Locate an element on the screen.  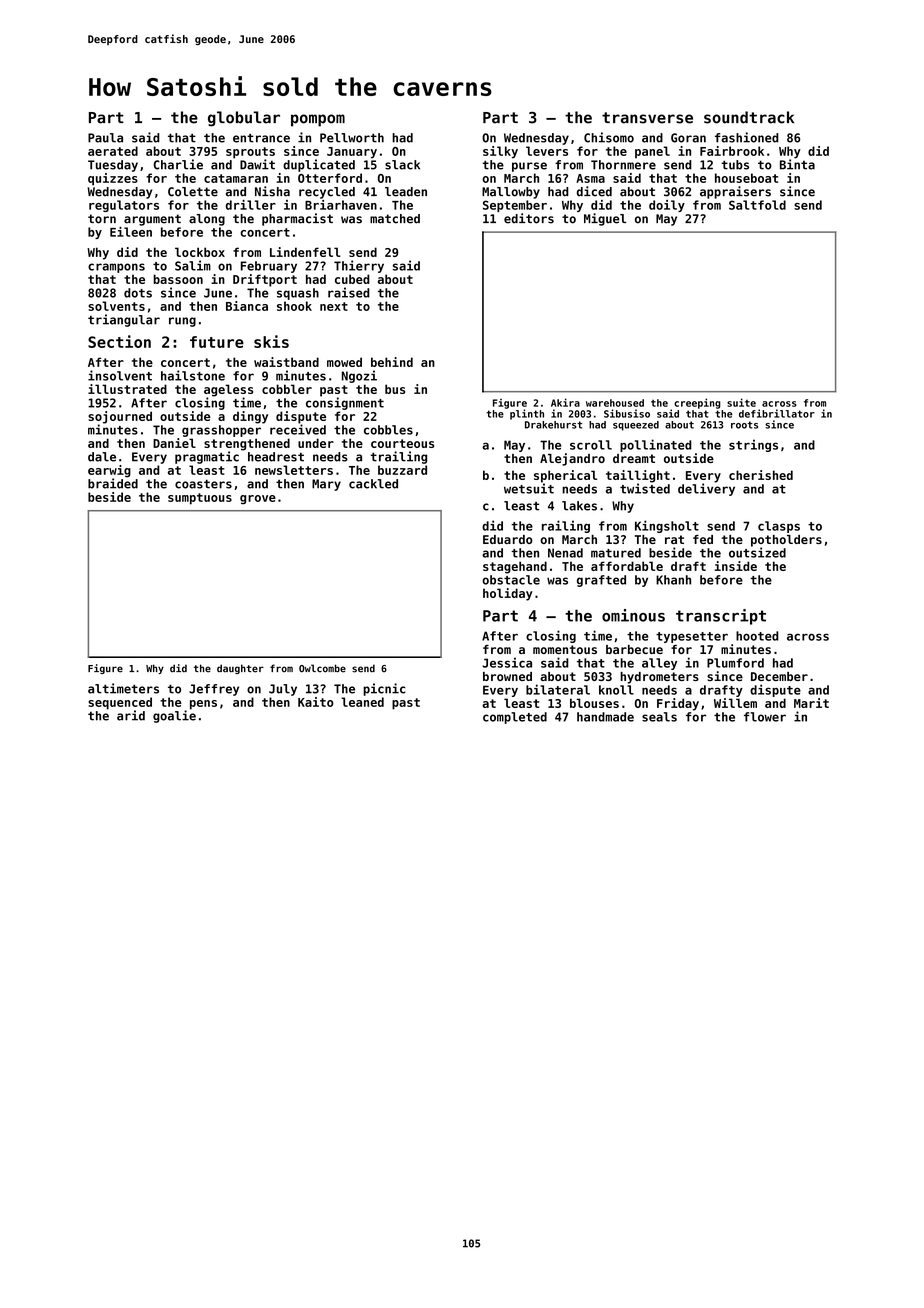
dale is located at coordinates (102, 457).
